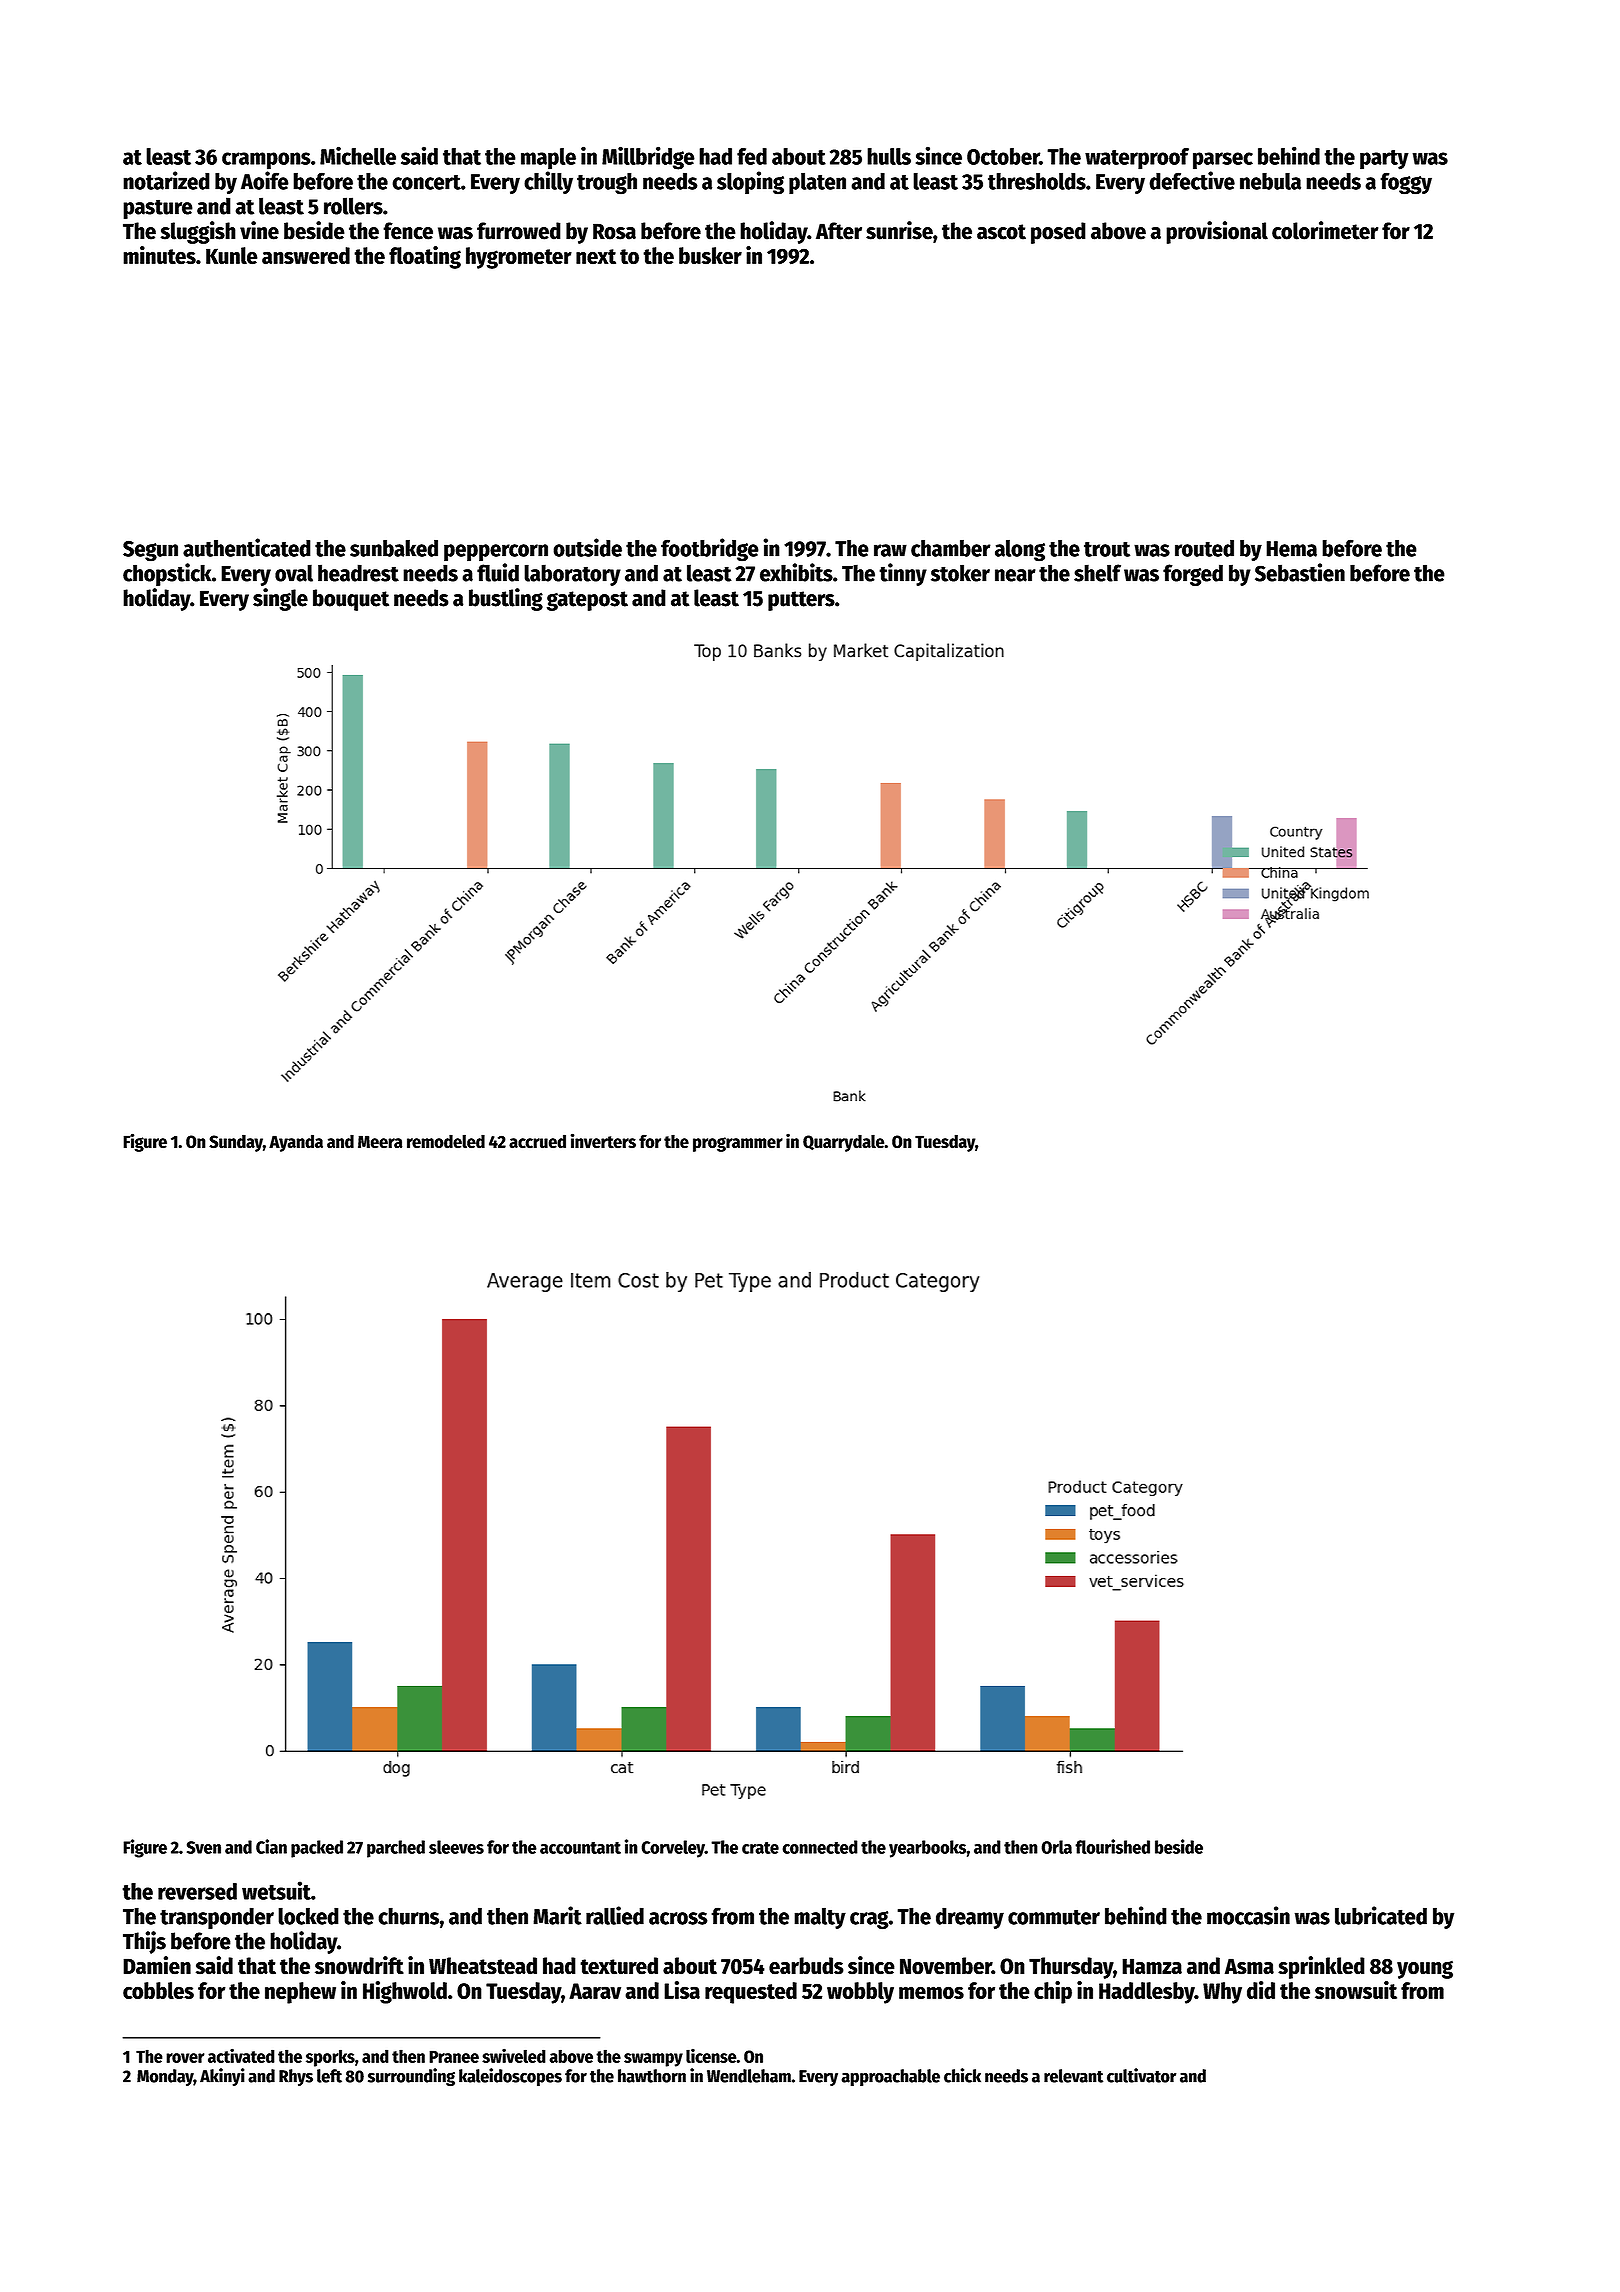 Image resolution: width=1620 pixels, height=2292 pixels. Describe the element at coordinates (843, 1143) in the screenshot. I see `Quarrydale` at that location.
